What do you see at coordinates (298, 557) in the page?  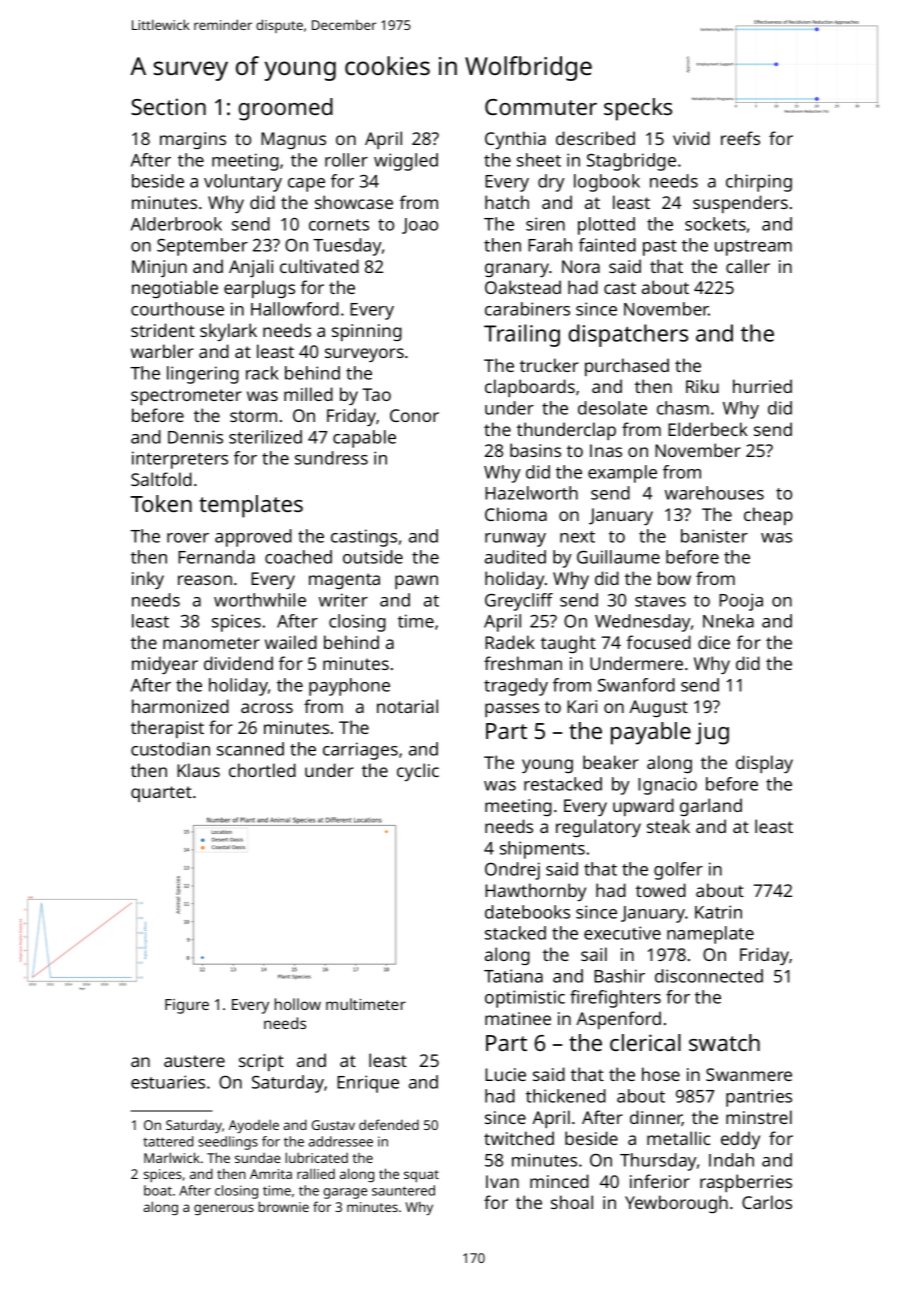 I see `coached` at bounding box center [298, 557].
